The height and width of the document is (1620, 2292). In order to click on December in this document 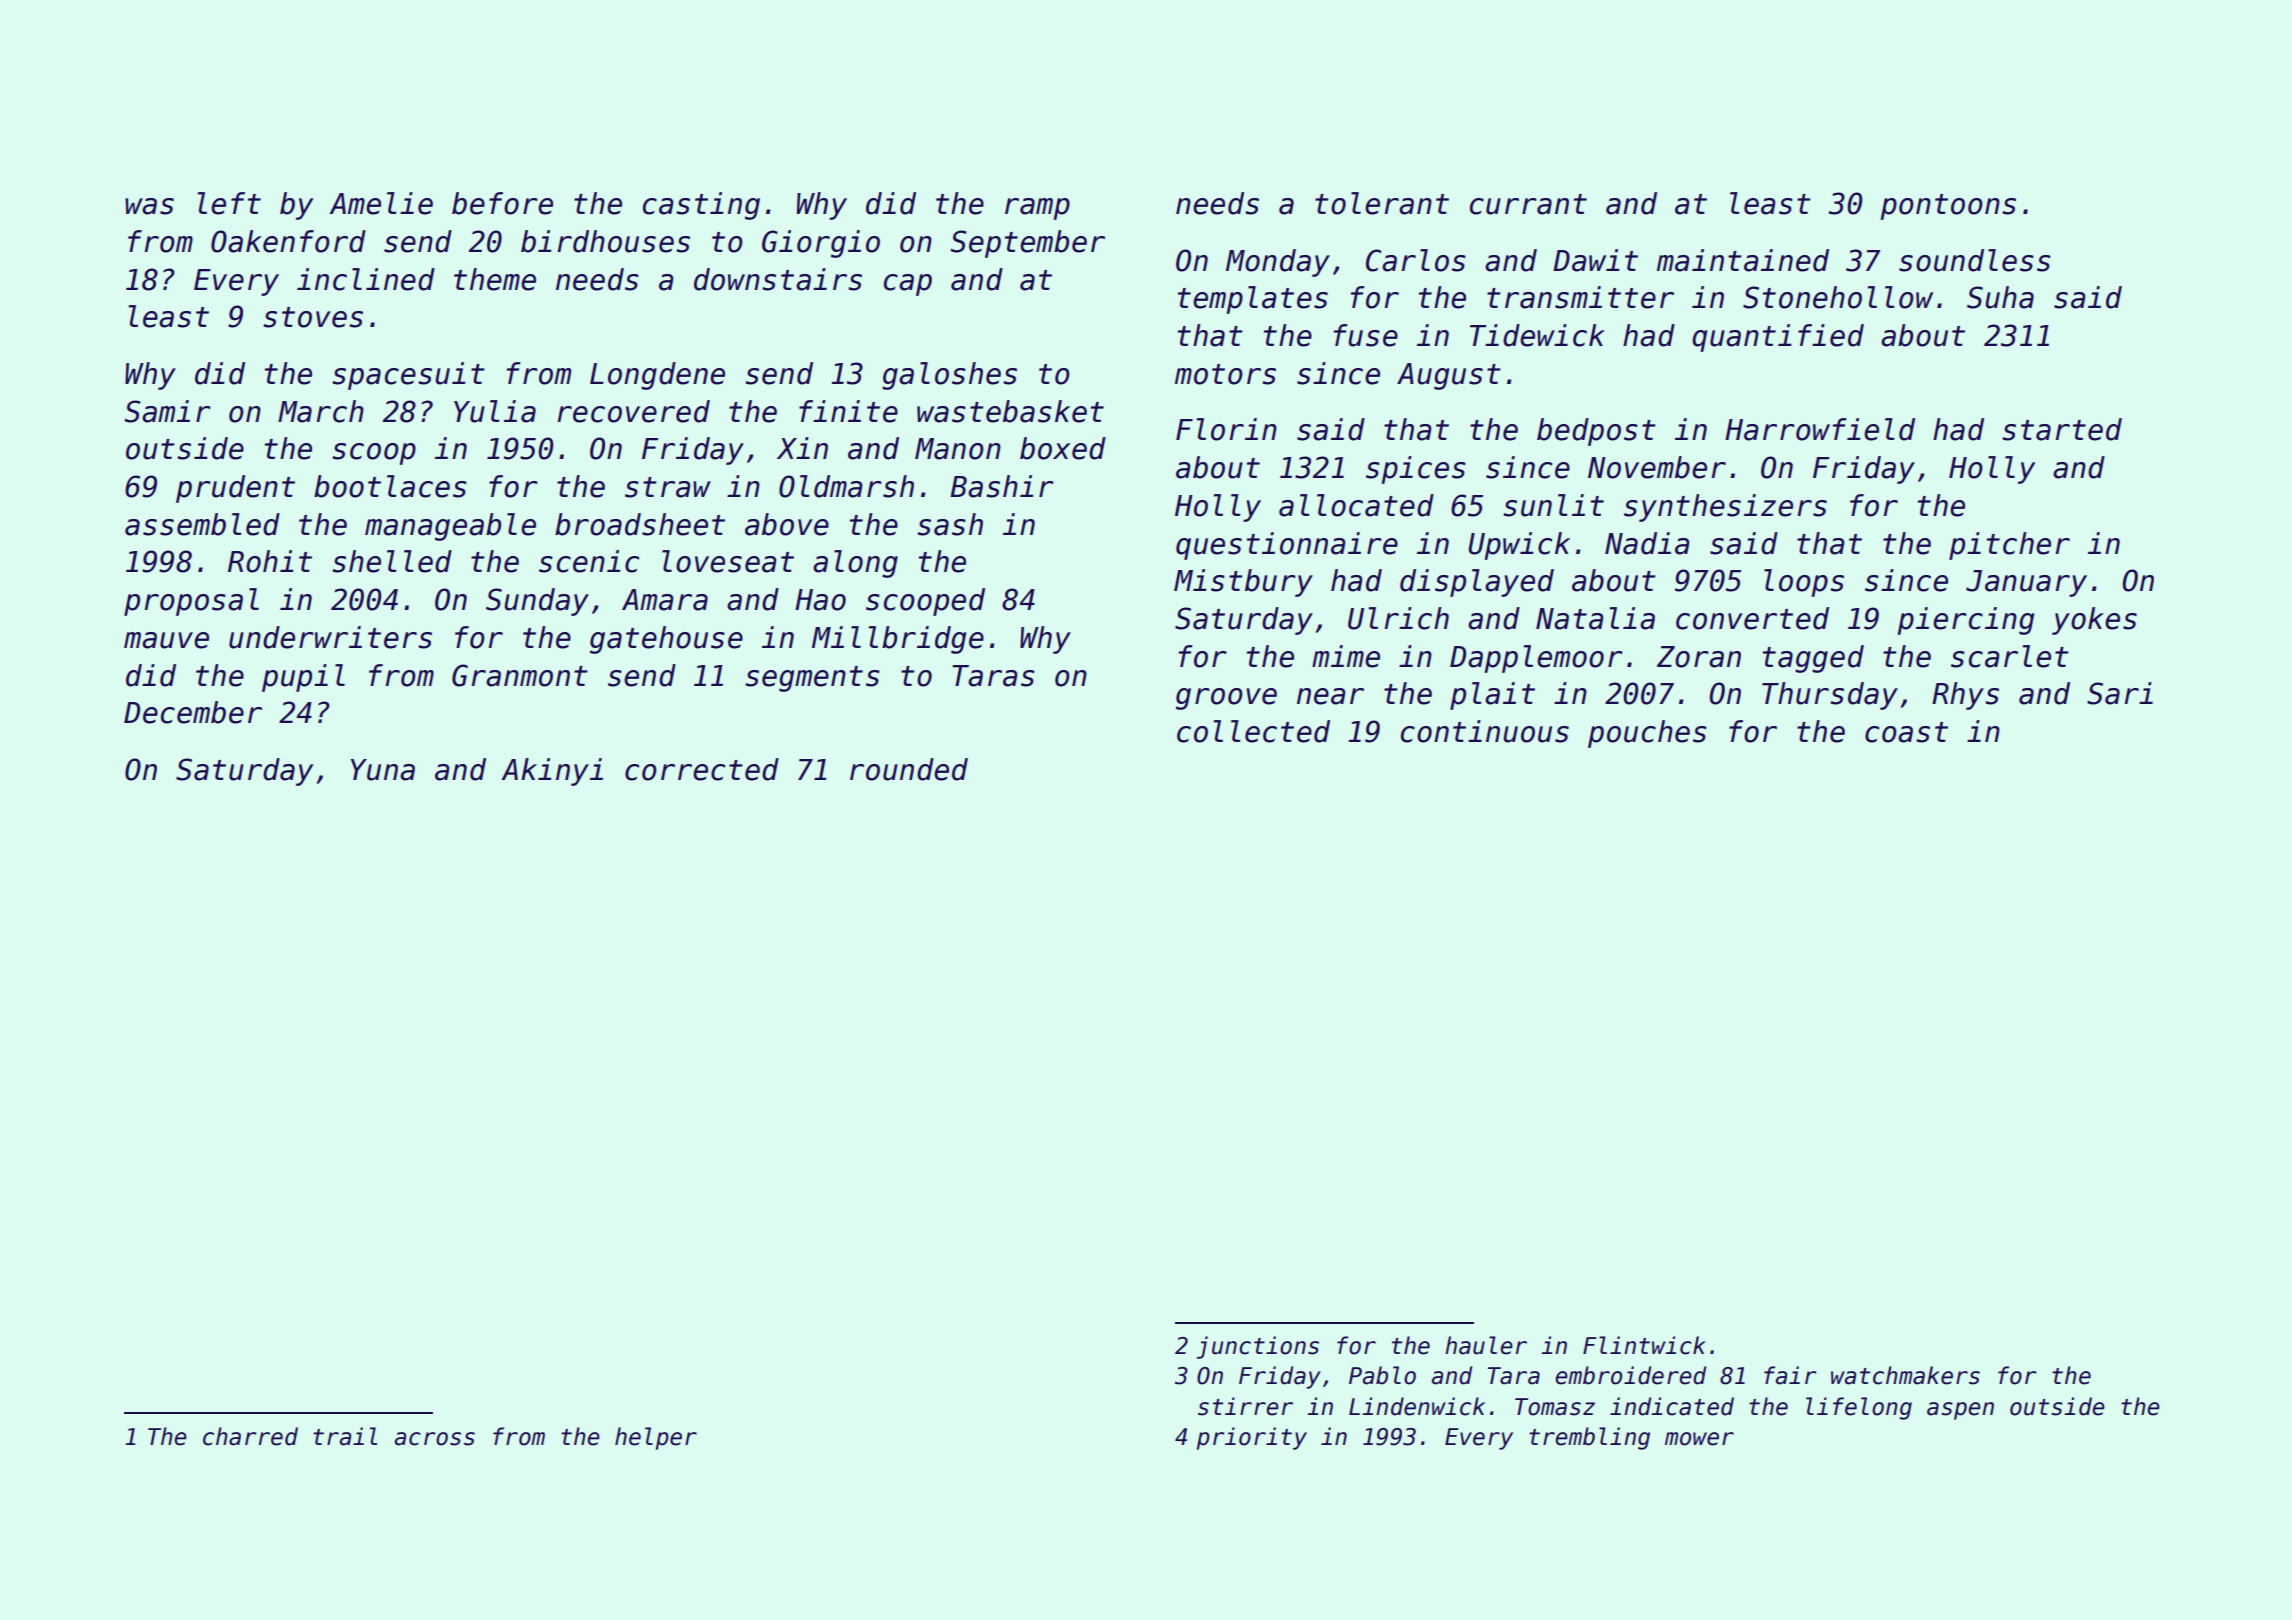, I will do `click(193, 712)`.
